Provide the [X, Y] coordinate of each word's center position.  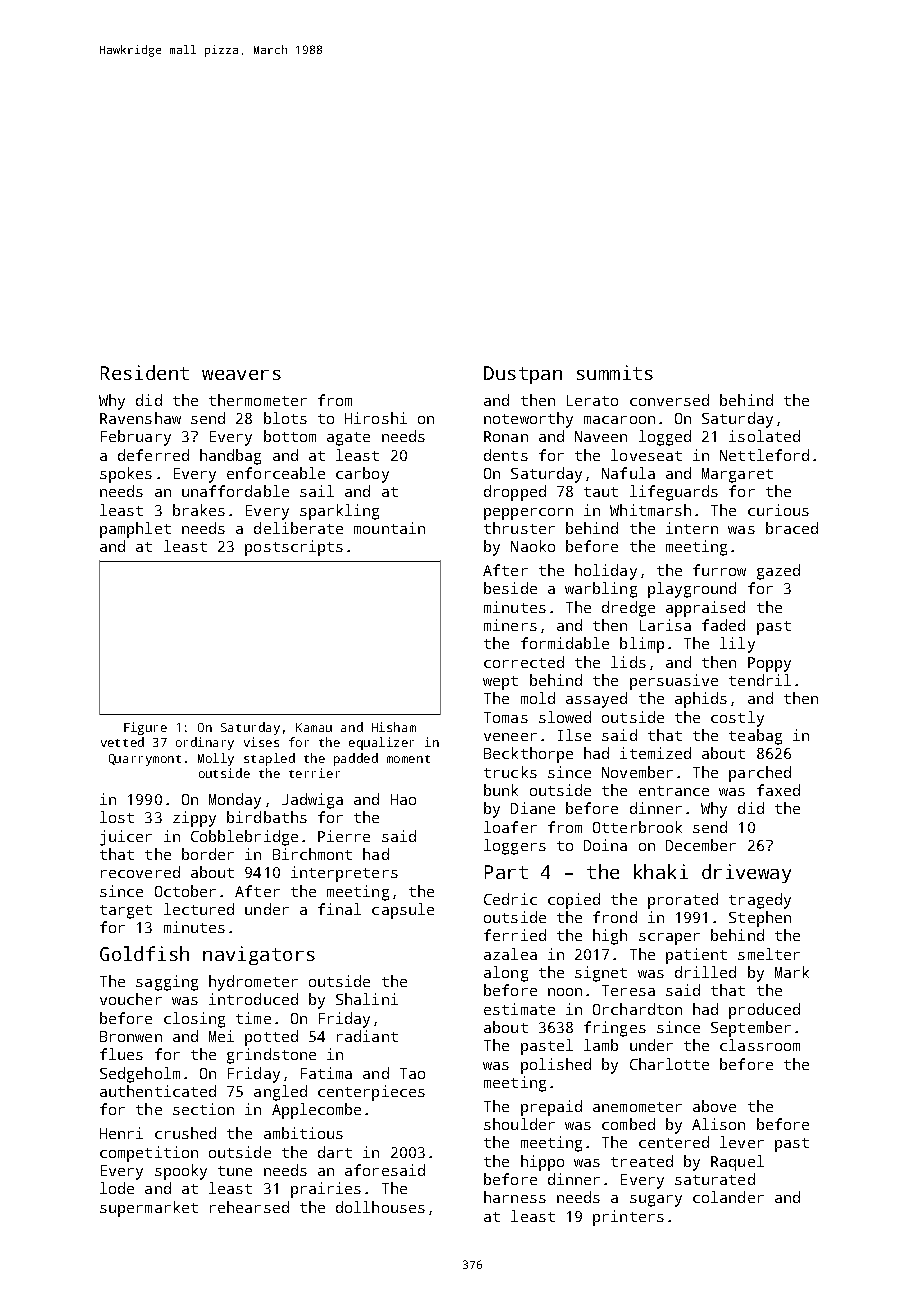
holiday [606, 572]
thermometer [258, 400]
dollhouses [380, 1207]
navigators [259, 955]
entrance [674, 791]
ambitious [303, 1133]
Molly [216, 759]
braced [792, 528]
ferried [515, 935]
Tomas [506, 717]
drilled [705, 972]
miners [510, 625]
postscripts [294, 548]
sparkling [339, 512]
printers [628, 1218]
